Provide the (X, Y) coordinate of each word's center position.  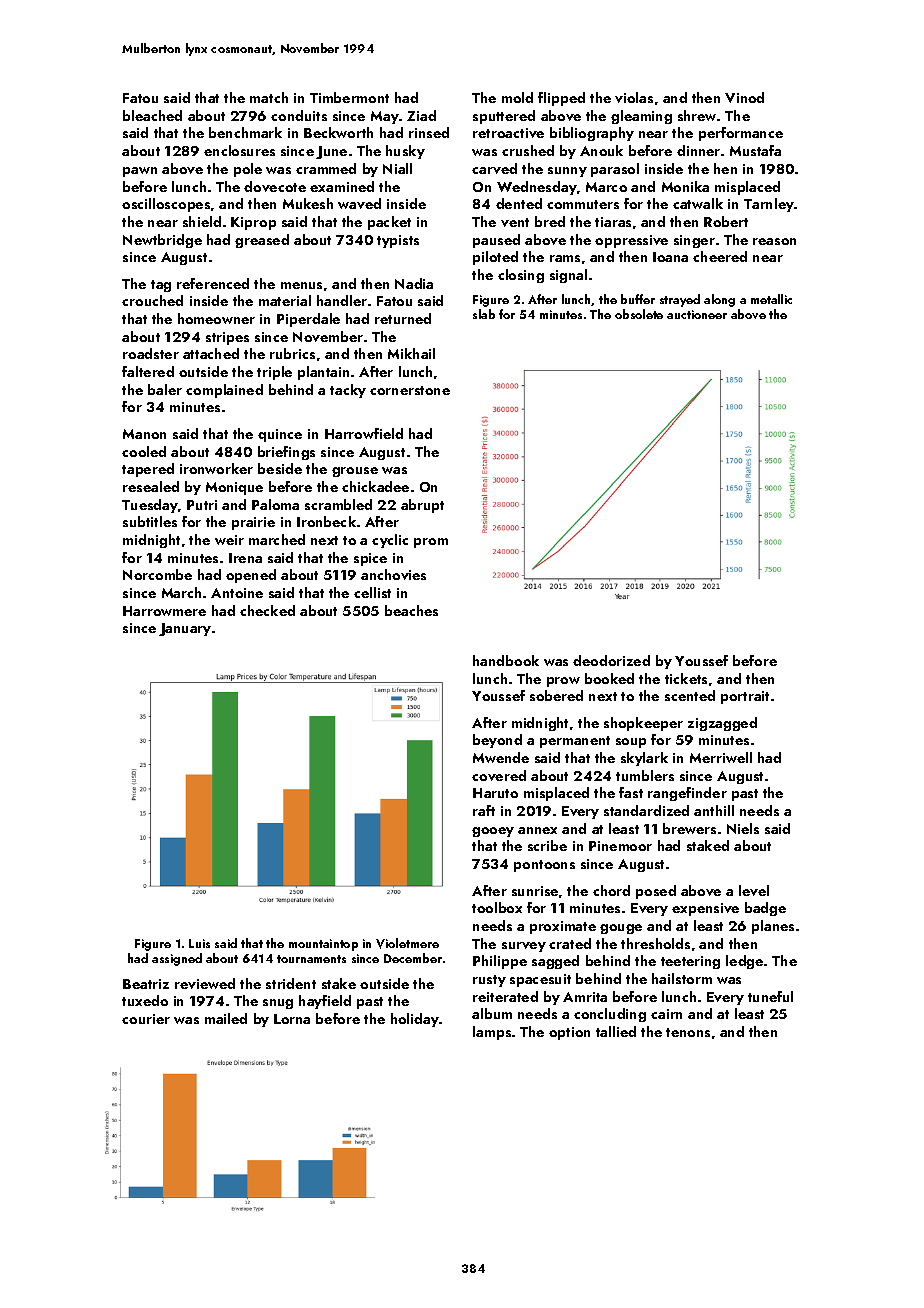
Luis (199, 943)
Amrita (585, 997)
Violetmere (407, 943)
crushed (528, 150)
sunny (567, 172)
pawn (140, 172)
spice (370, 559)
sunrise (535, 891)
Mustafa (755, 150)
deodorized (611, 660)
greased (262, 241)
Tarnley (769, 205)
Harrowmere (164, 611)
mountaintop (323, 945)
